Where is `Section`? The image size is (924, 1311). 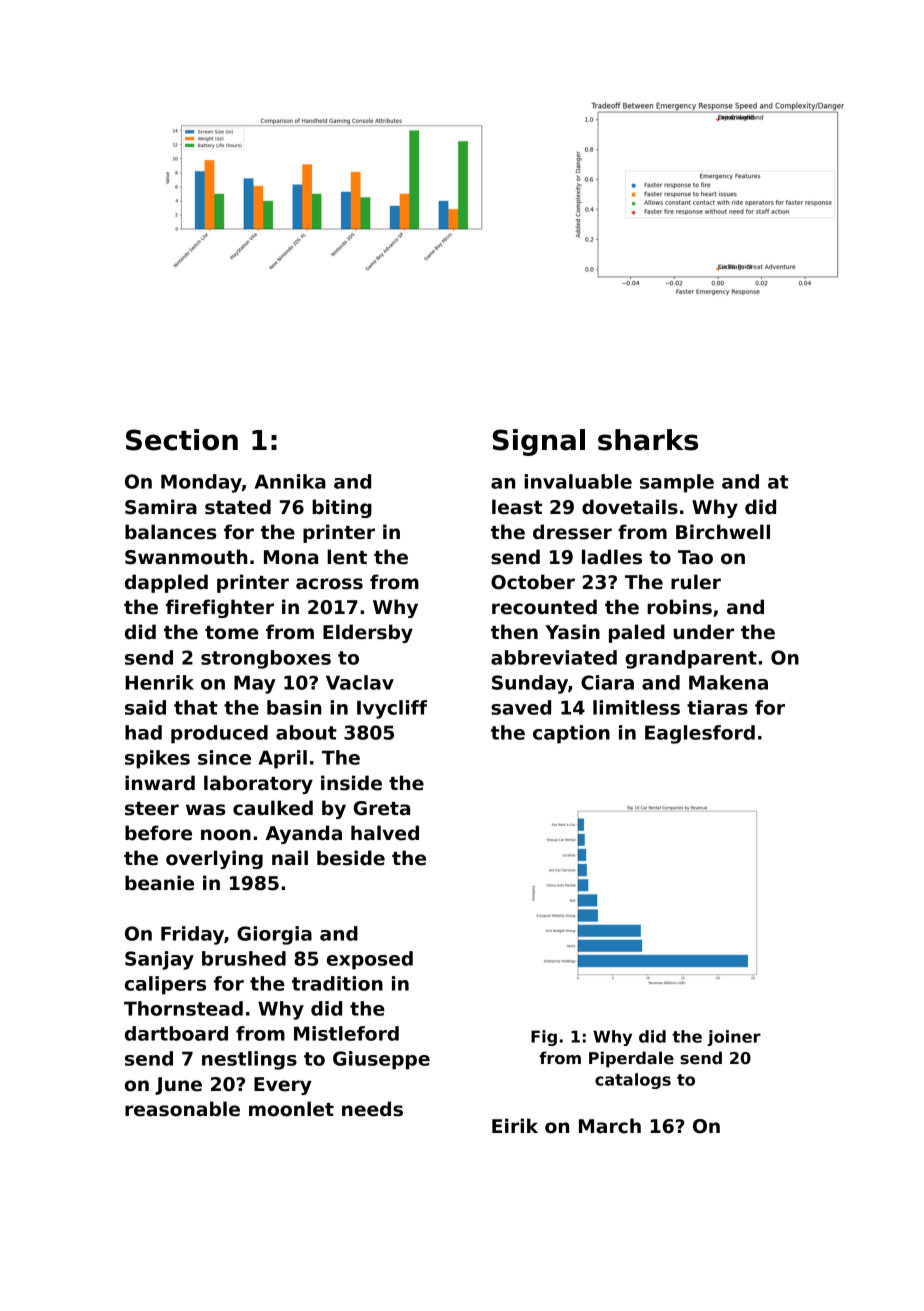
Section is located at coordinates (182, 440).
